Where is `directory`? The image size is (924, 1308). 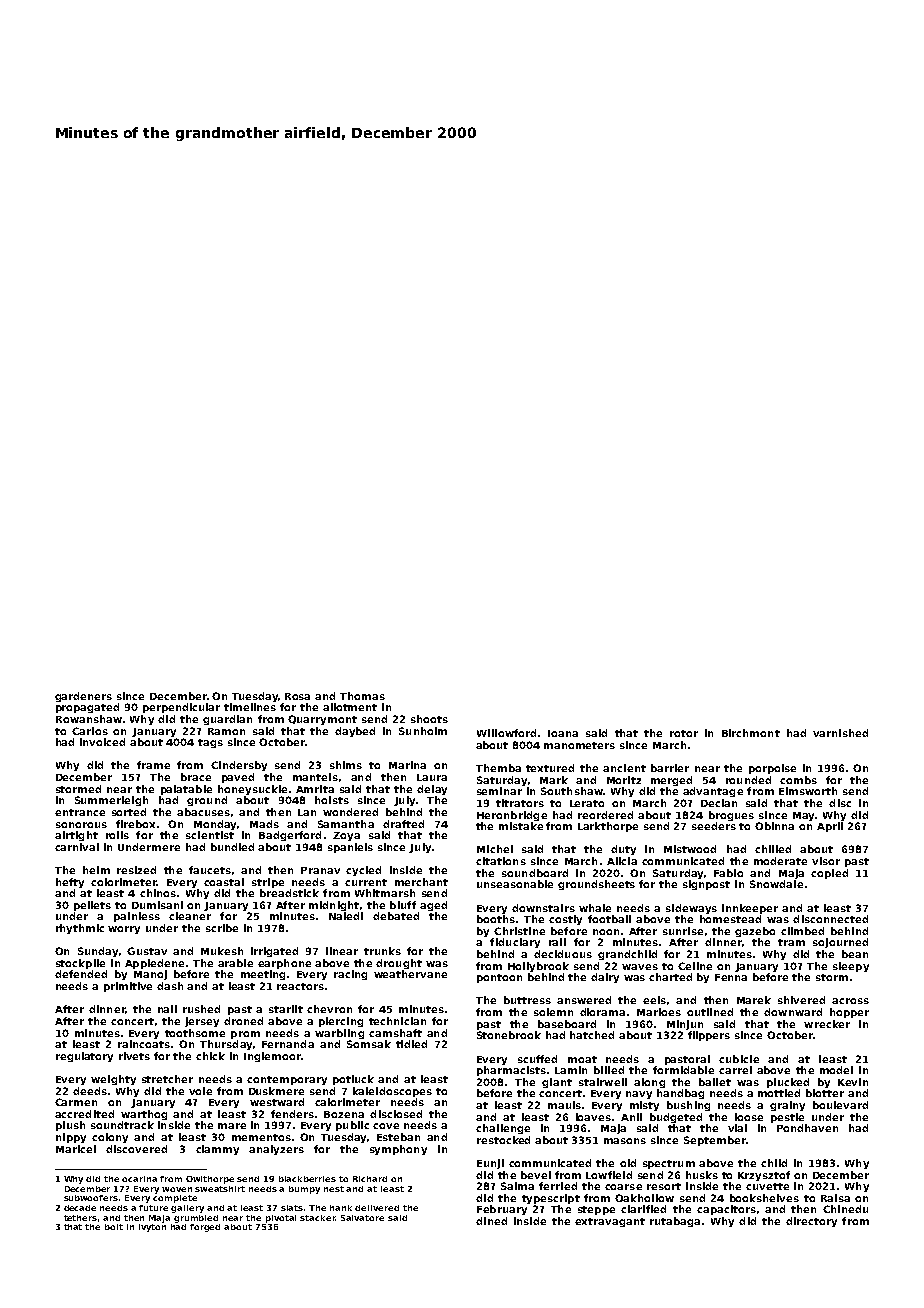
directory is located at coordinates (811, 1222).
